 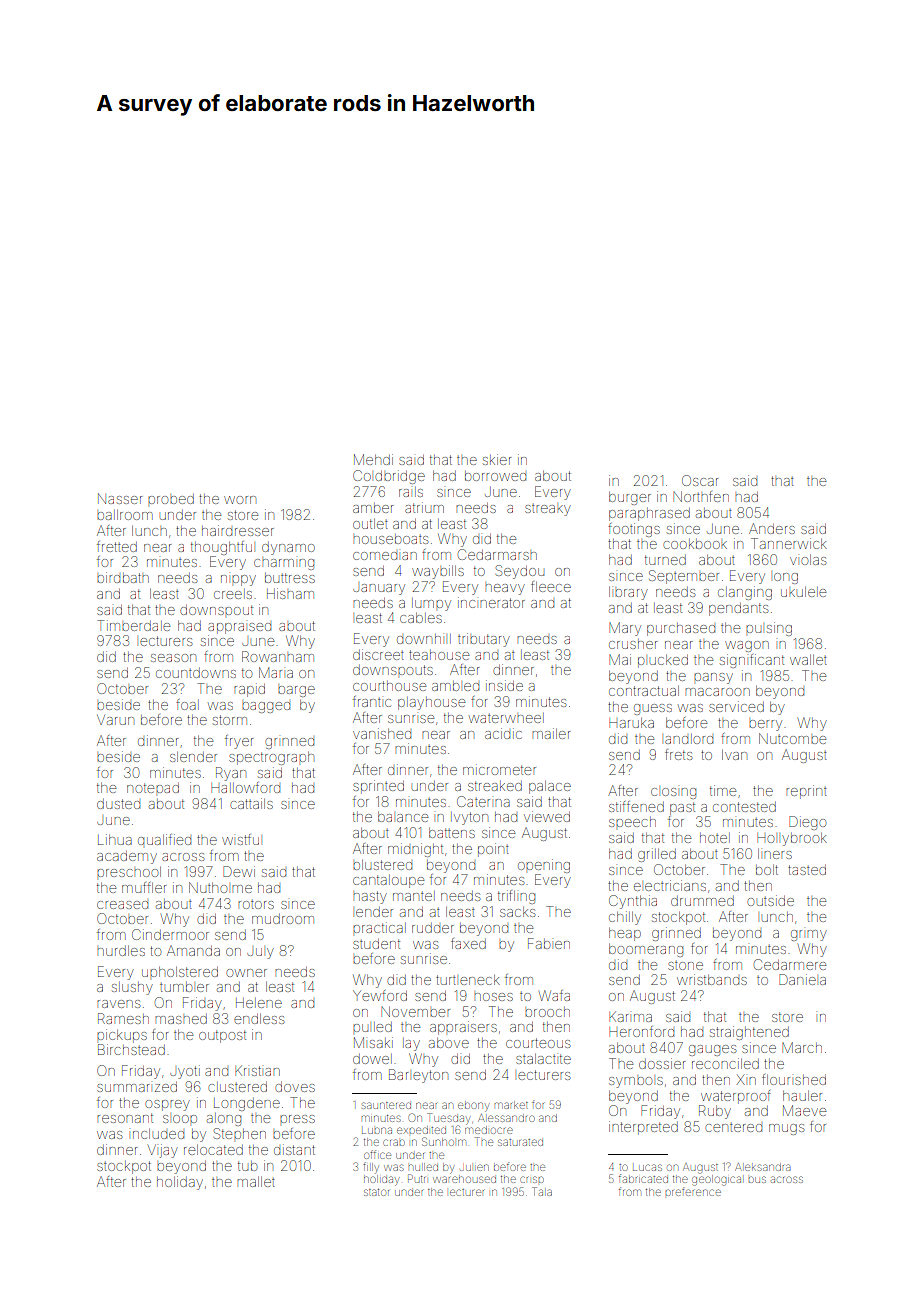 I want to click on Mehdi, so click(x=373, y=459).
